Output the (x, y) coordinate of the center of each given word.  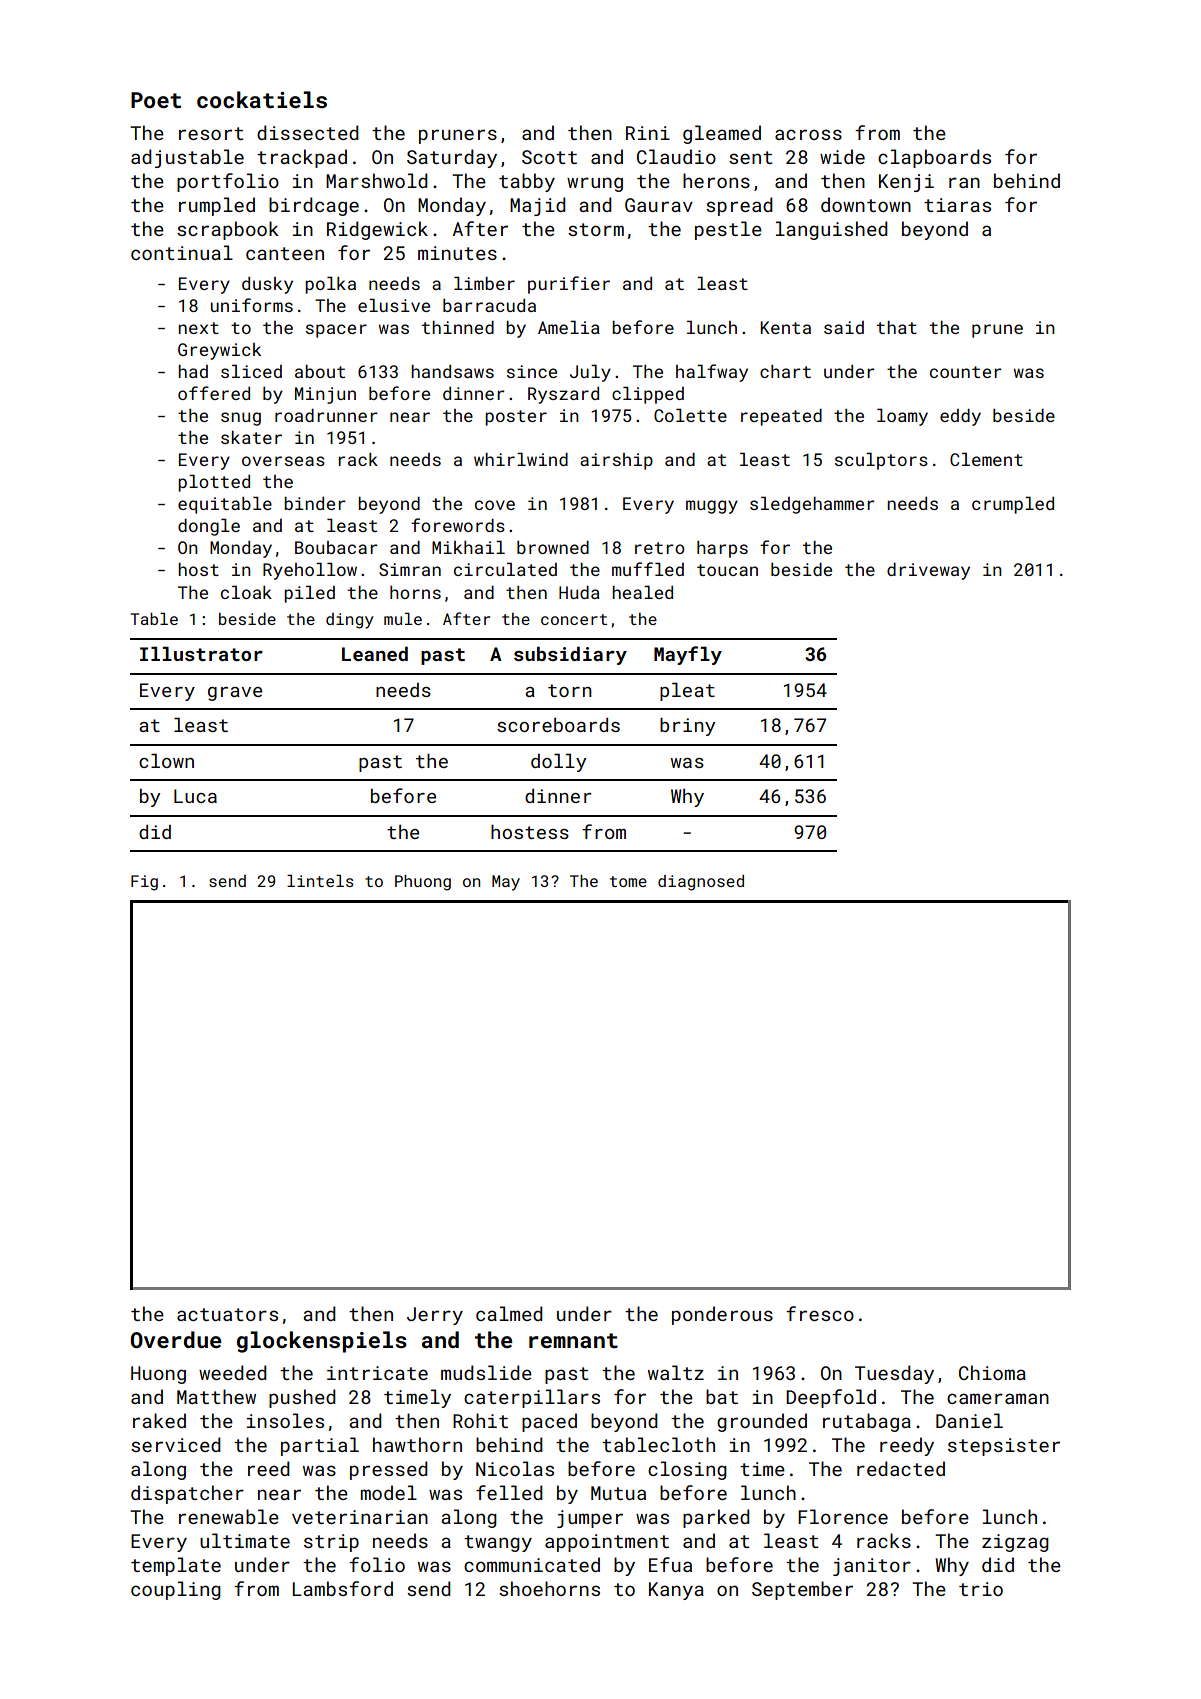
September (802, 1590)
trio (981, 1589)
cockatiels (262, 99)
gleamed (722, 134)
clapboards (934, 158)
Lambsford (343, 1588)
